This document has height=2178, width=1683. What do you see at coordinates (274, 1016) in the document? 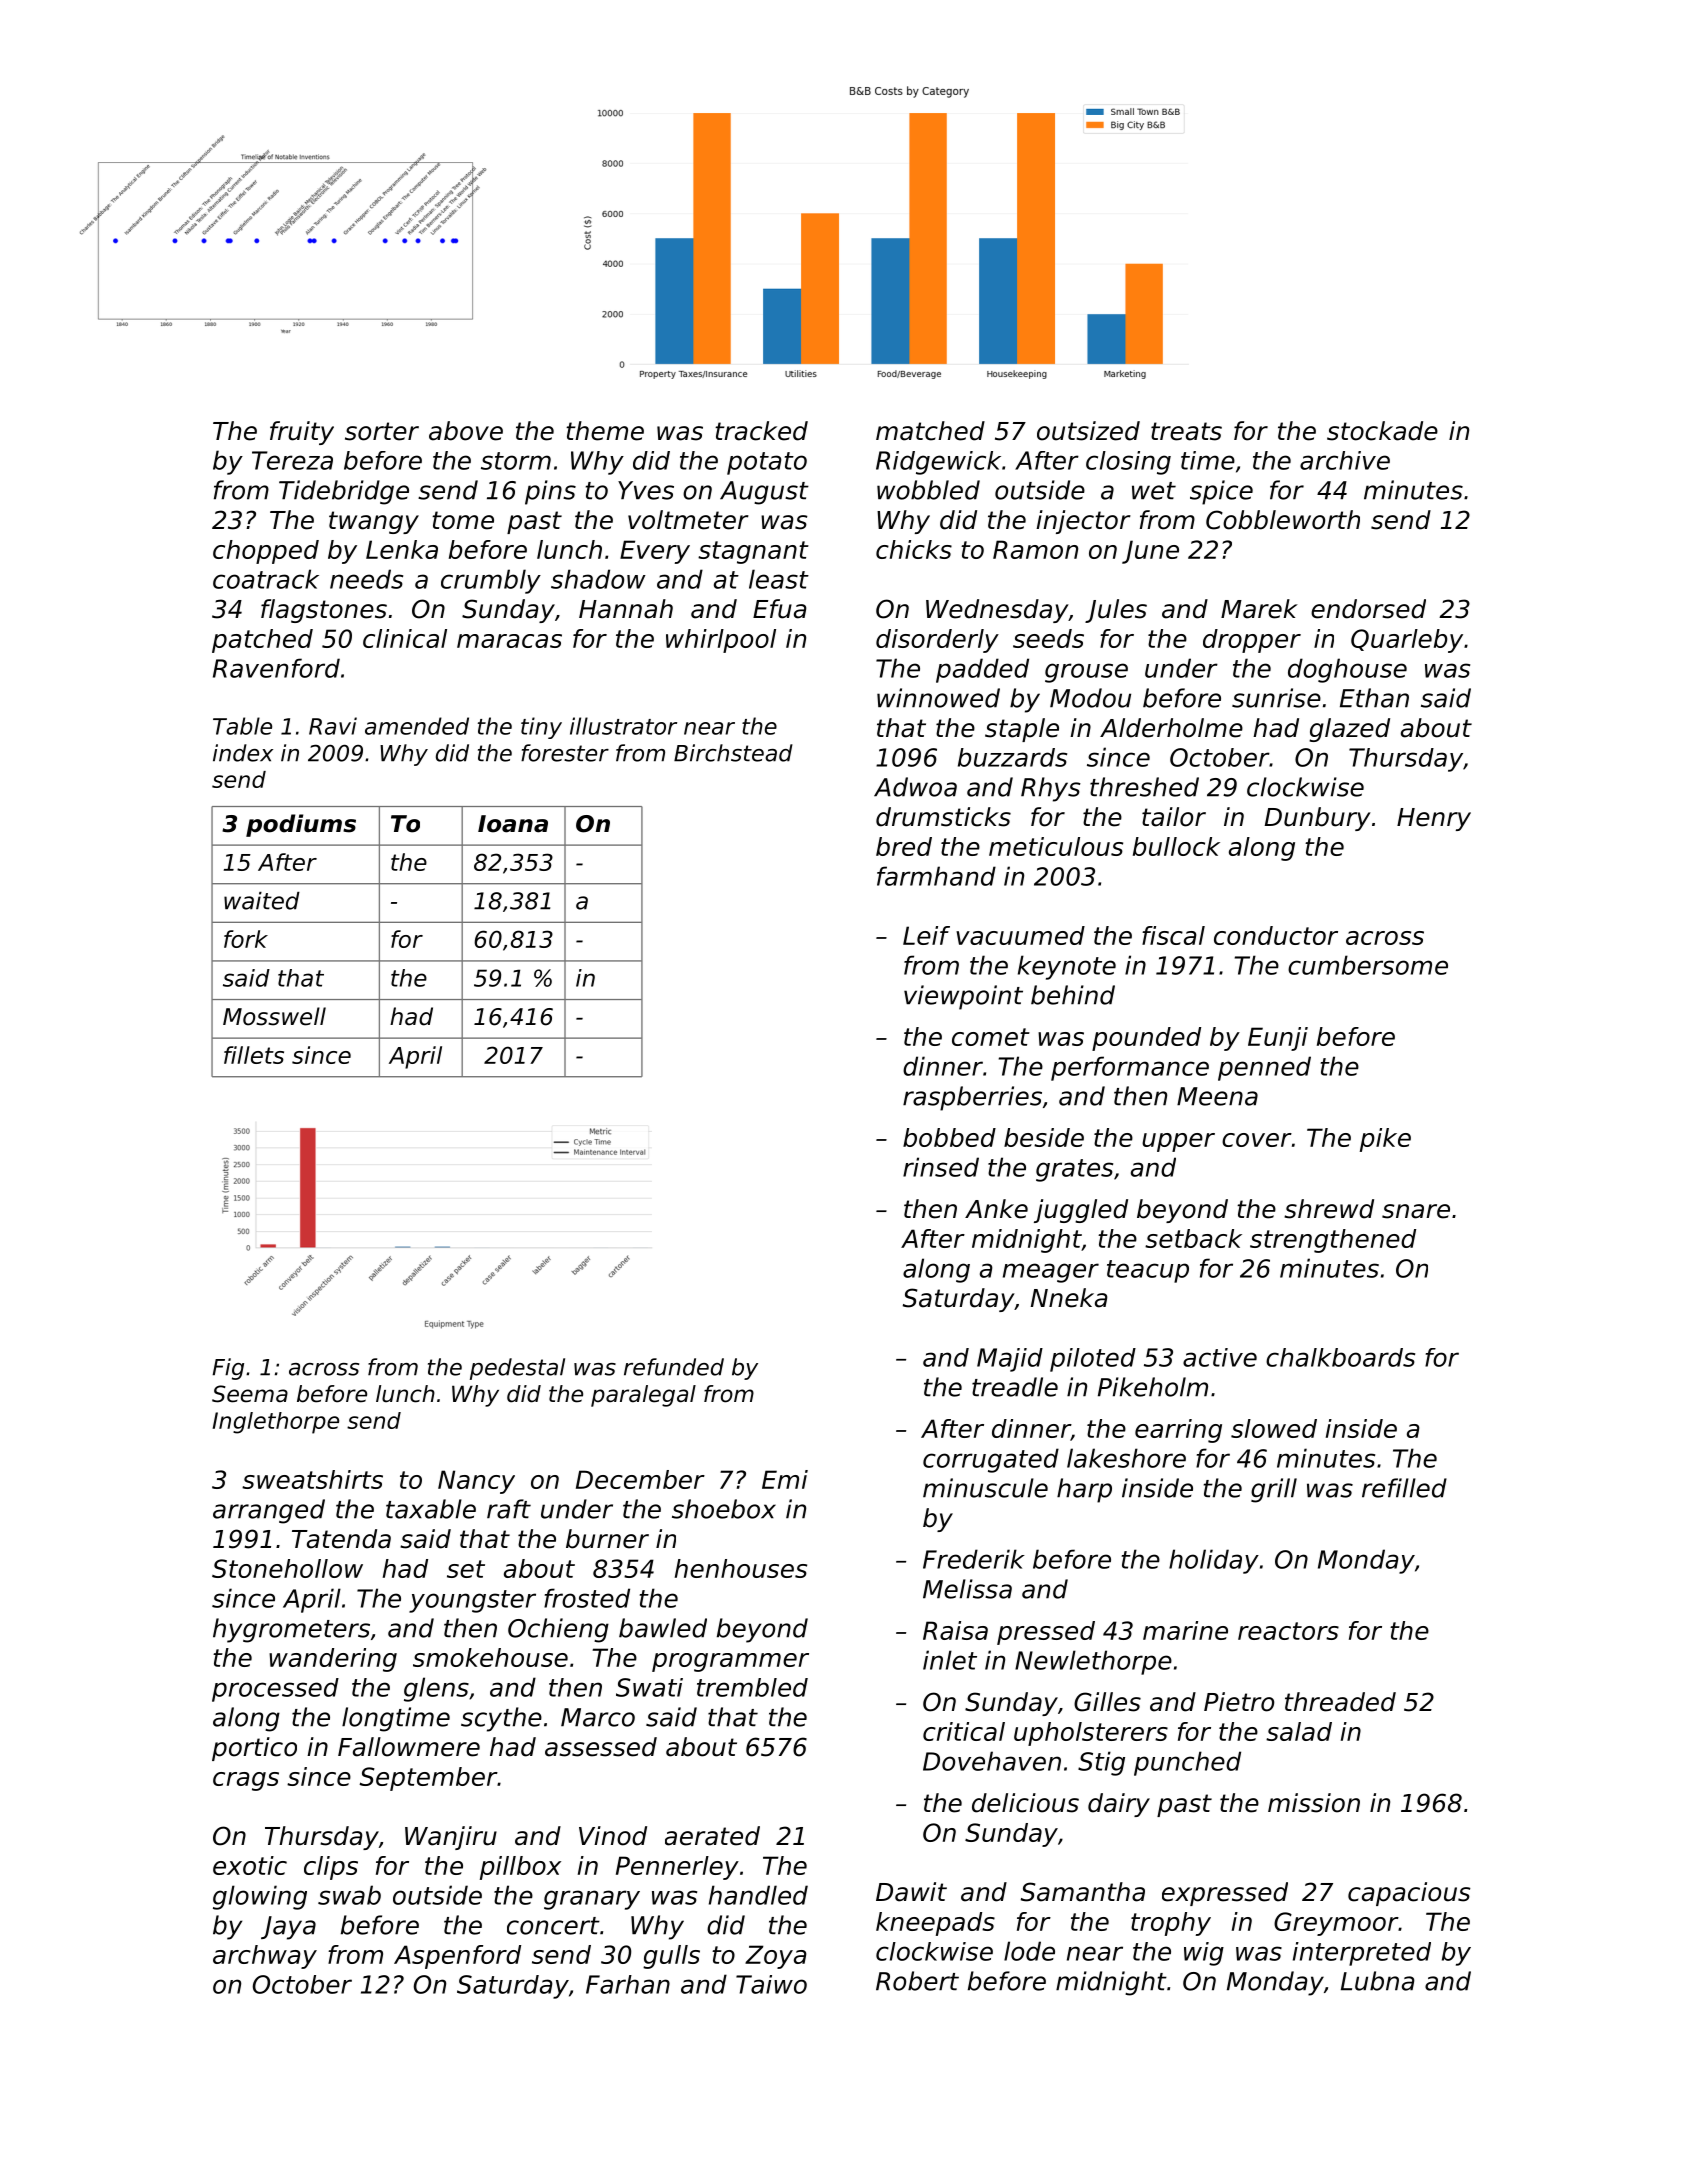
I see `Mosswell` at bounding box center [274, 1016].
